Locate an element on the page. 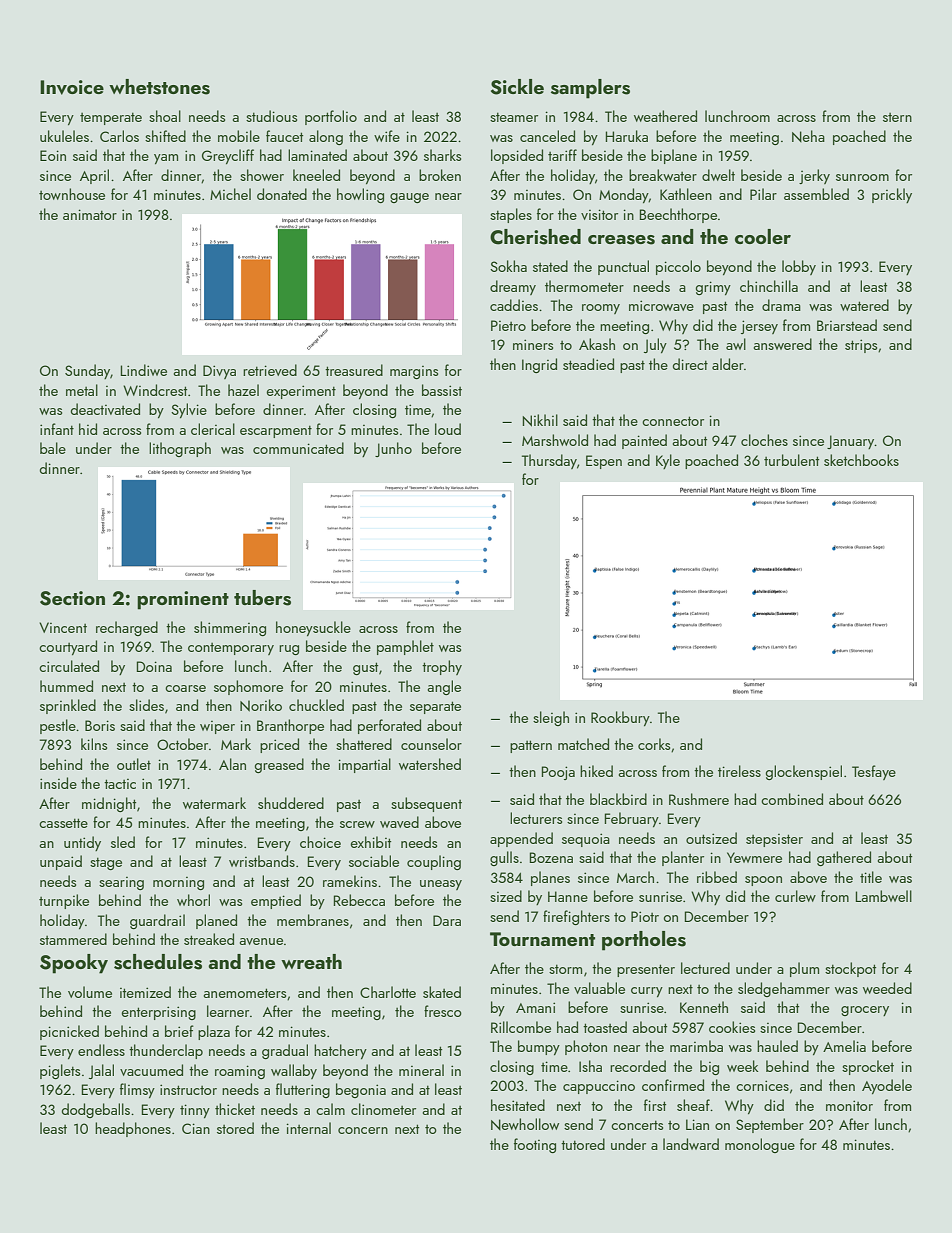 The width and height of the image is (952, 1233). concern is located at coordinates (363, 1130).
